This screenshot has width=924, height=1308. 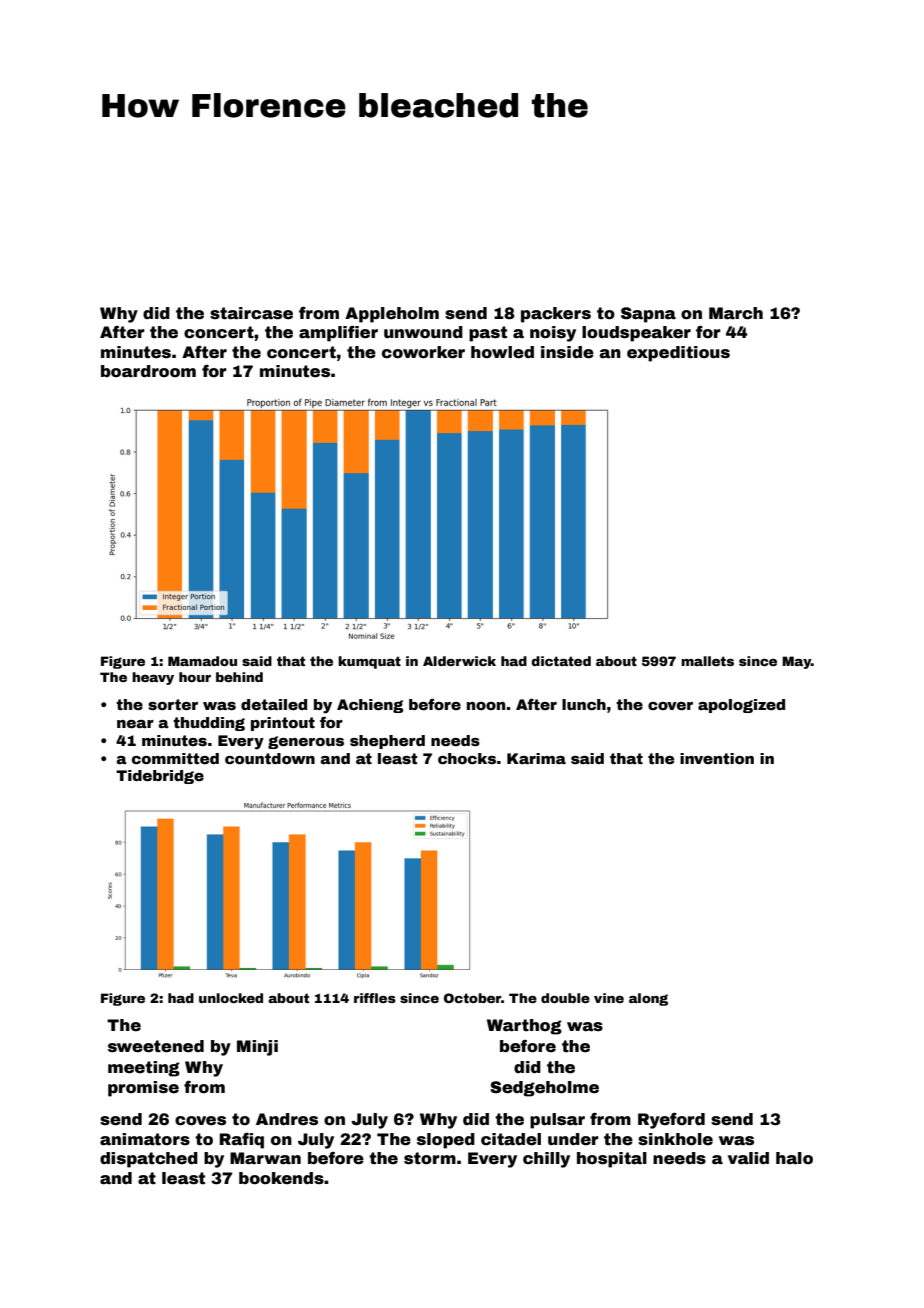 I want to click on Alderwick, so click(x=459, y=661).
